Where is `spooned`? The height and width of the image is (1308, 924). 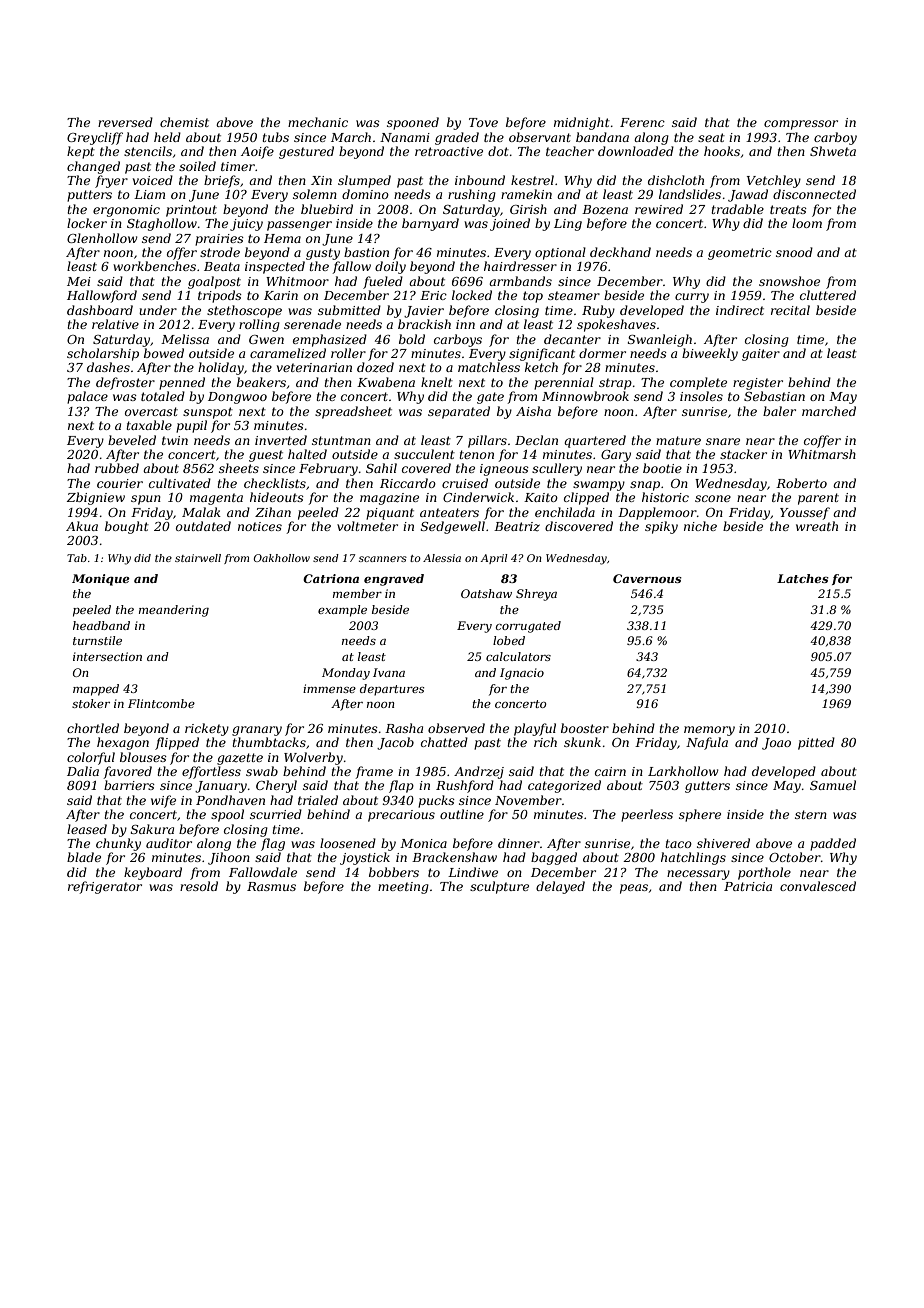
spooned is located at coordinates (413, 123).
